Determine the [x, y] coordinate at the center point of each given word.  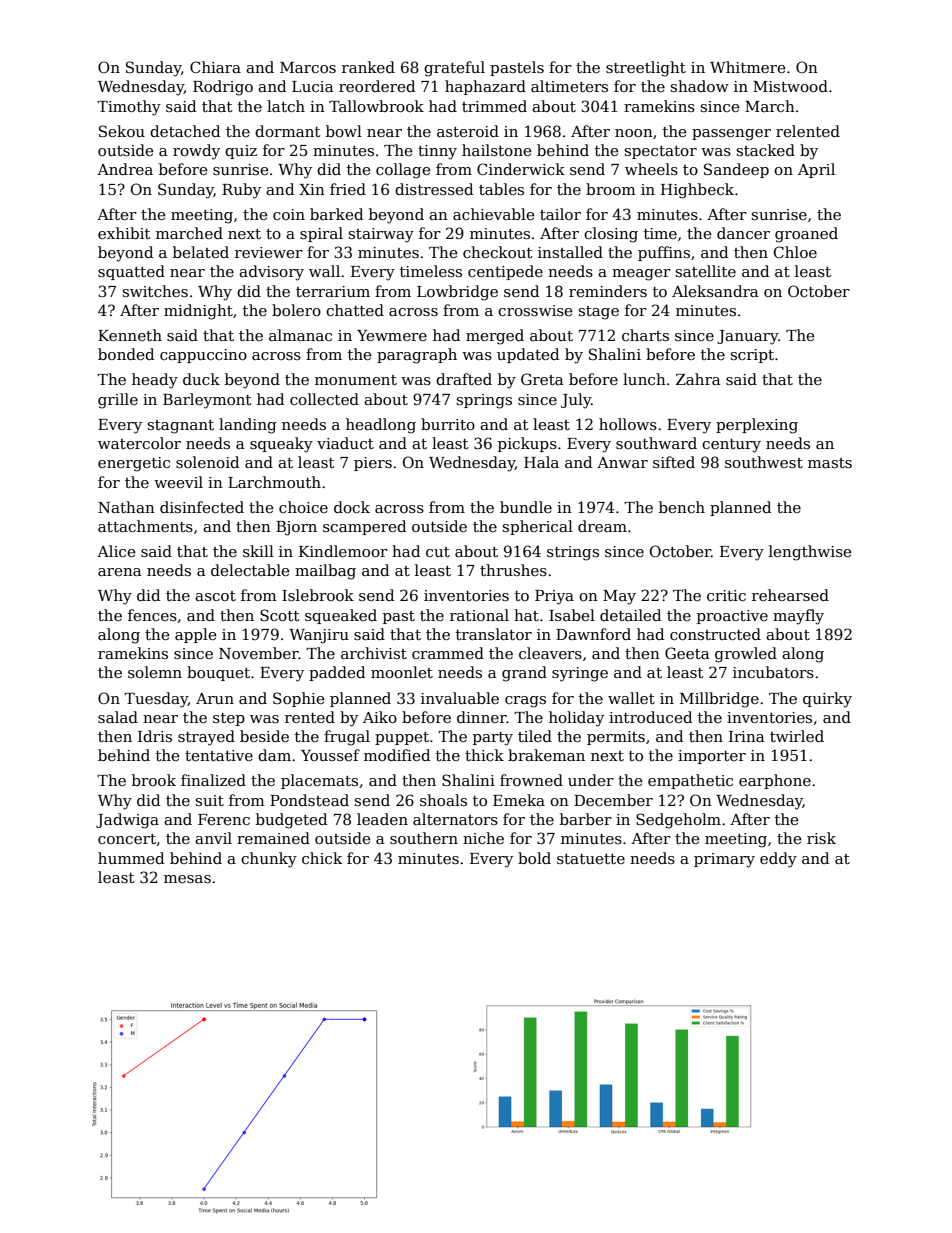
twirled [797, 736]
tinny [437, 152]
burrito [448, 424]
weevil [178, 482]
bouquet [218, 673]
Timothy [129, 108]
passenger [731, 135]
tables [501, 189]
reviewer [269, 252]
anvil [213, 838]
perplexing [757, 426]
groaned [806, 235]
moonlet [402, 672]
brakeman [546, 755]
